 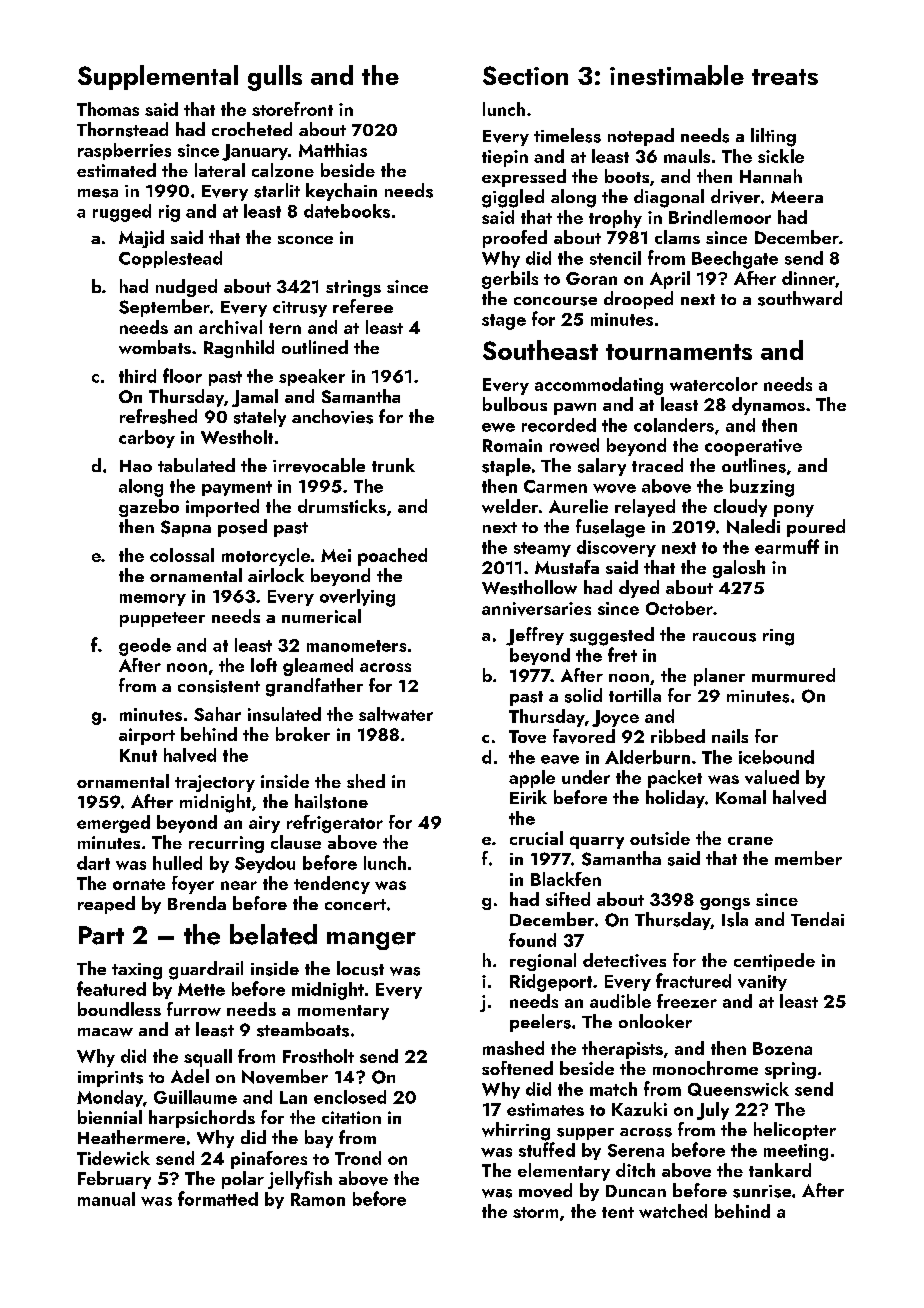 I want to click on storefront, so click(x=292, y=109).
